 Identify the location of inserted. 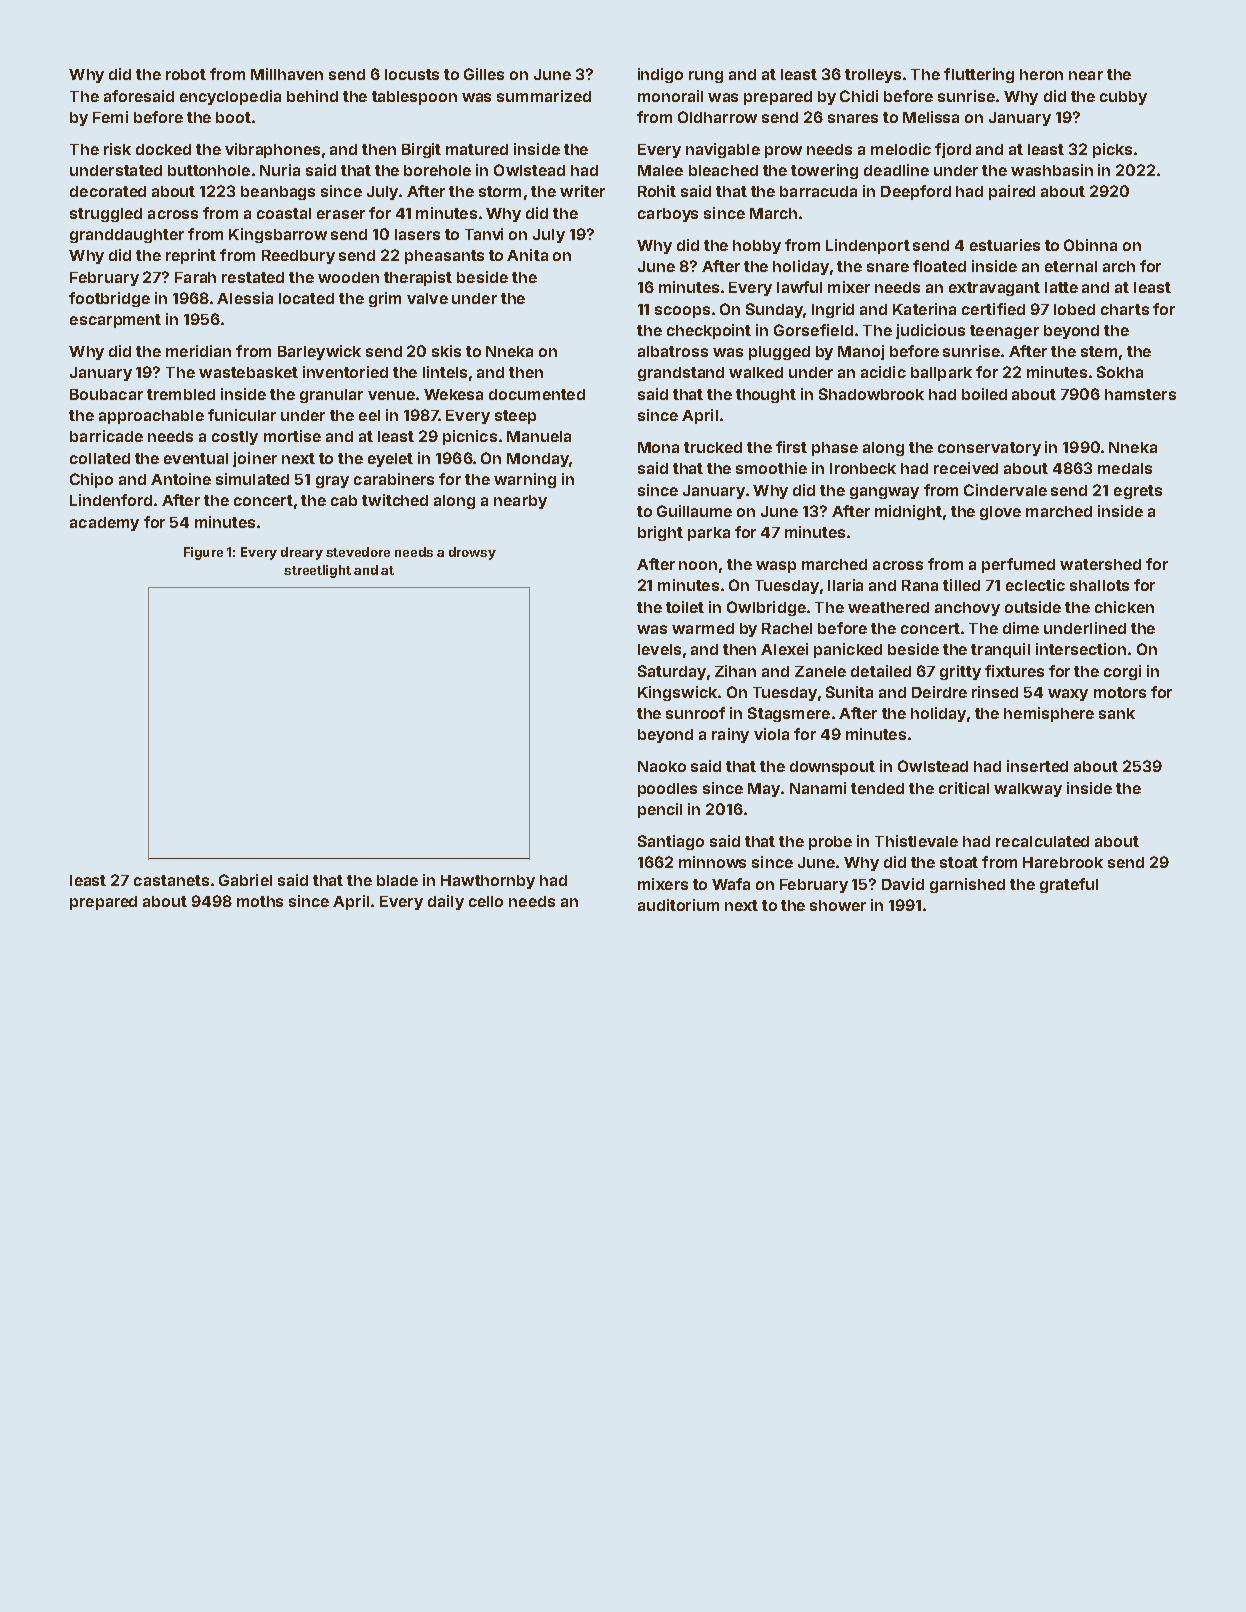
(1037, 766).
